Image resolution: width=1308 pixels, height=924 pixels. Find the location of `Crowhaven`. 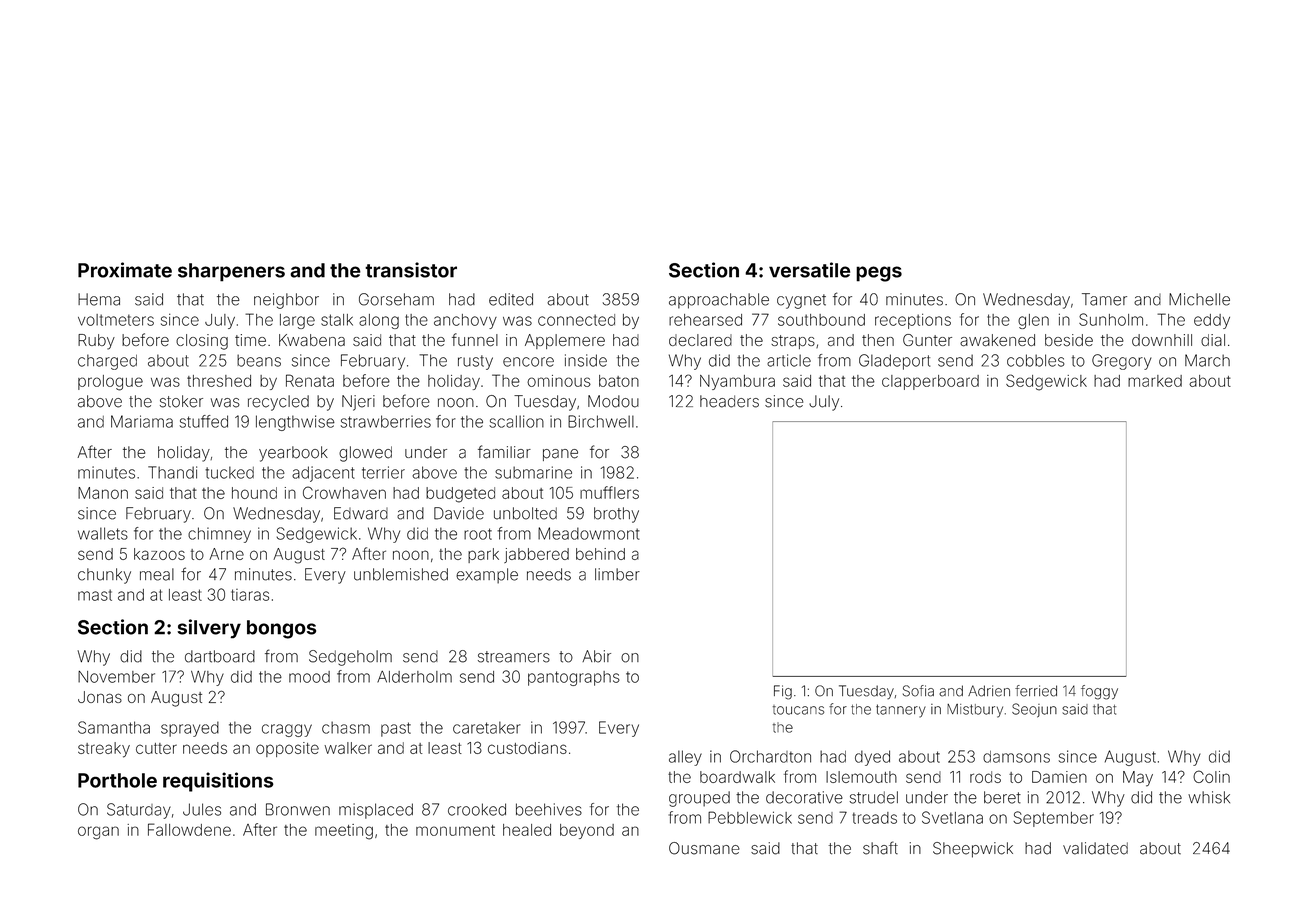

Crowhaven is located at coordinates (344, 492).
